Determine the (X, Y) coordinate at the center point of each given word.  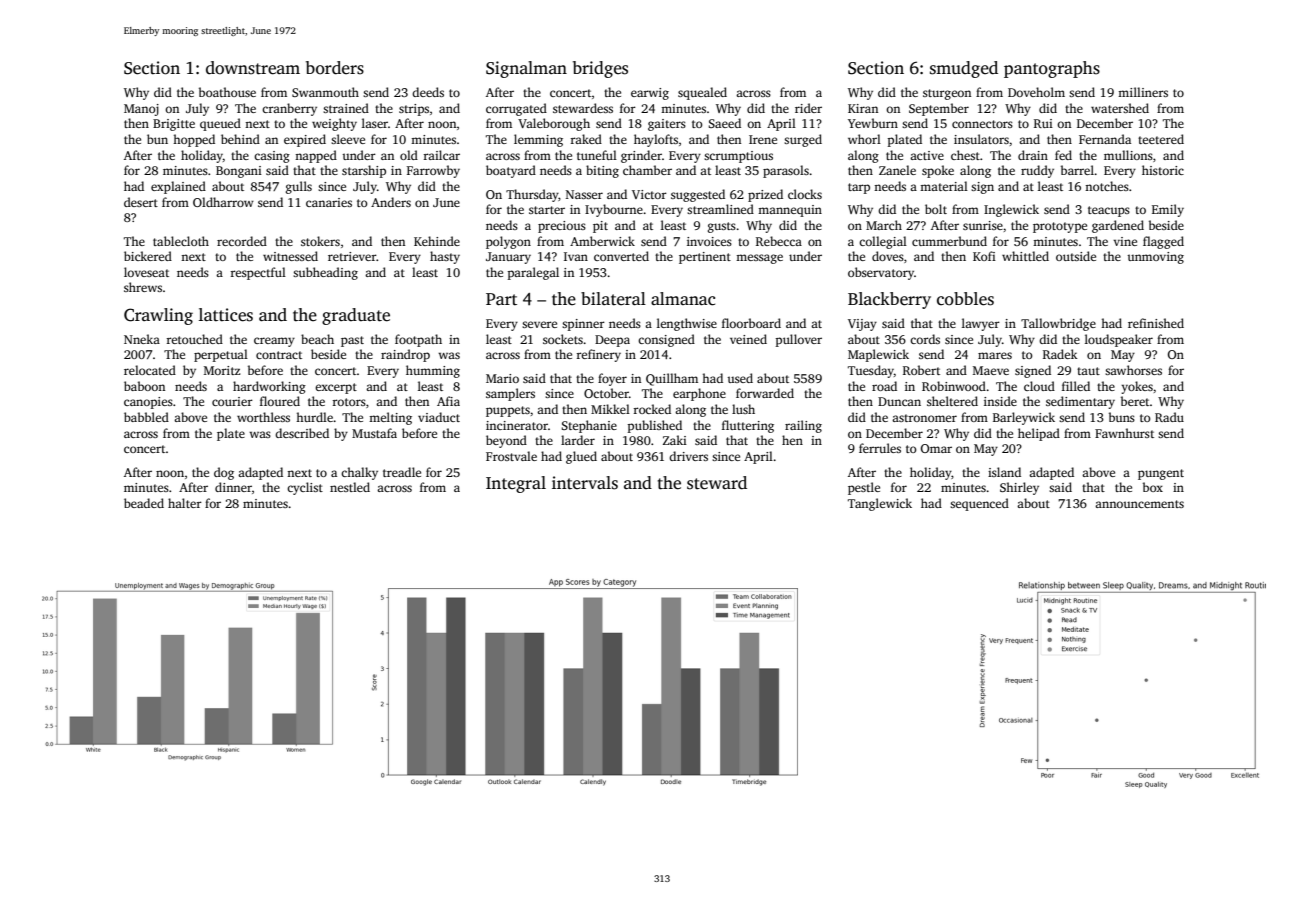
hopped (194, 140)
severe (539, 324)
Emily (1168, 210)
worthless (263, 417)
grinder (641, 156)
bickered (148, 256)
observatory (881, 273)
